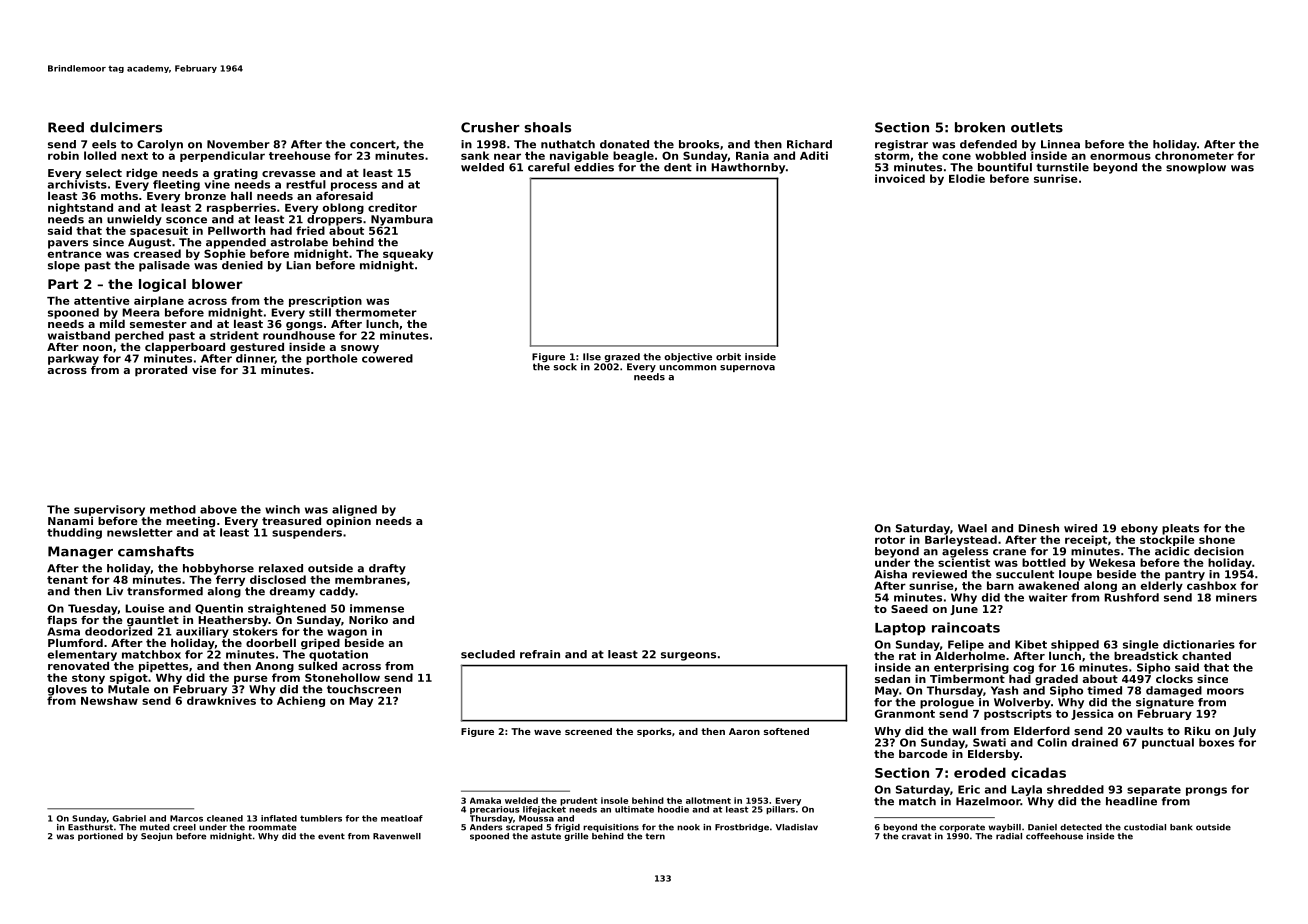 Image resolution: width=1308 pixels, height=924 pixels. What do you see at coordinates (184, 827) in the screenshot?
I see `creel` at bounding box center [184, 827].
